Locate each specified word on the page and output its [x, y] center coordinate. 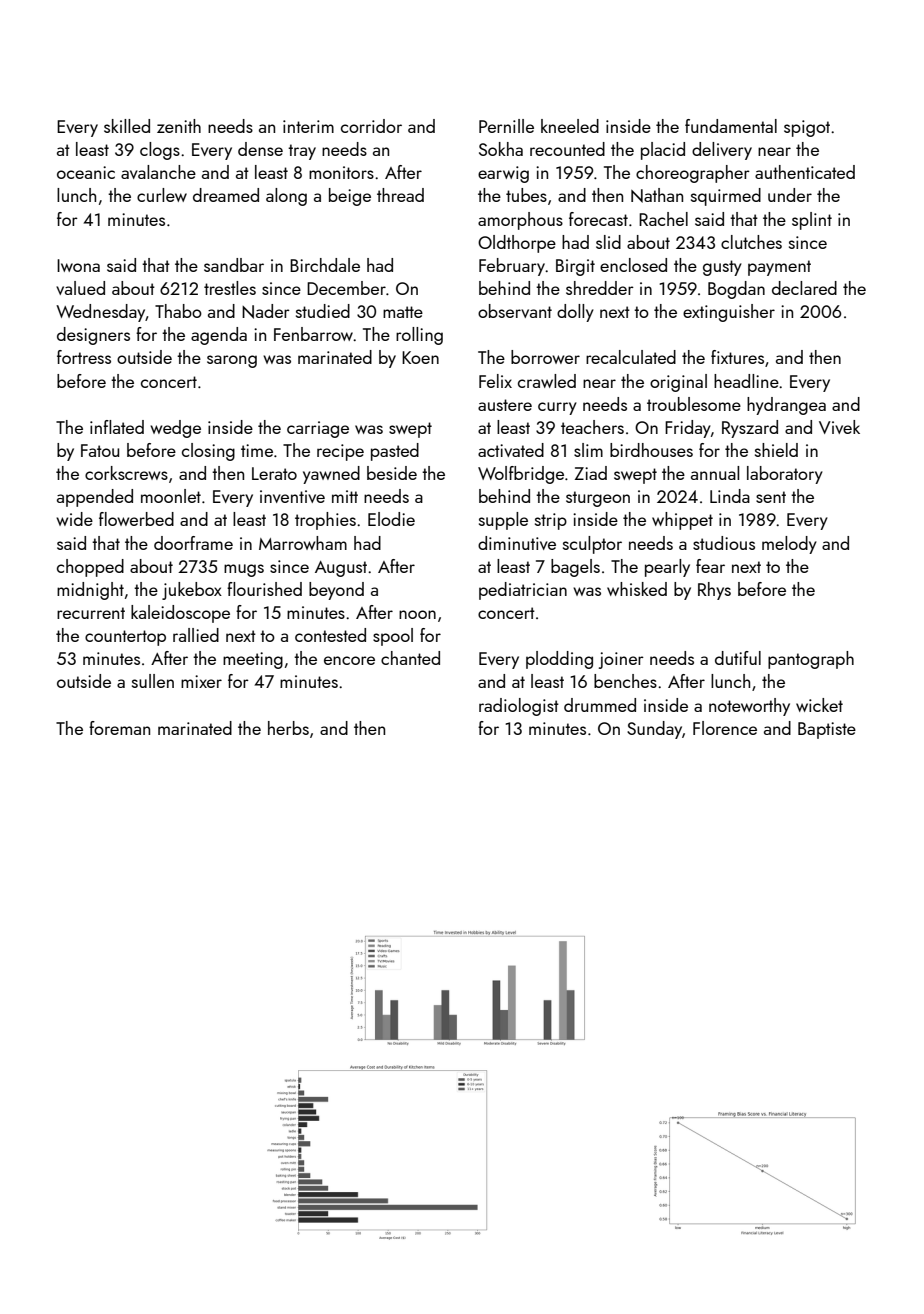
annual [715, 473]
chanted [410, 658]
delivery [722, 151]
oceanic [86, 172]
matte [403, 312]
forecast [598, 219]
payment [779, 268]
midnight [90, 591]
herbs [288, 728]
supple [503, 521]
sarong [232, 361]
